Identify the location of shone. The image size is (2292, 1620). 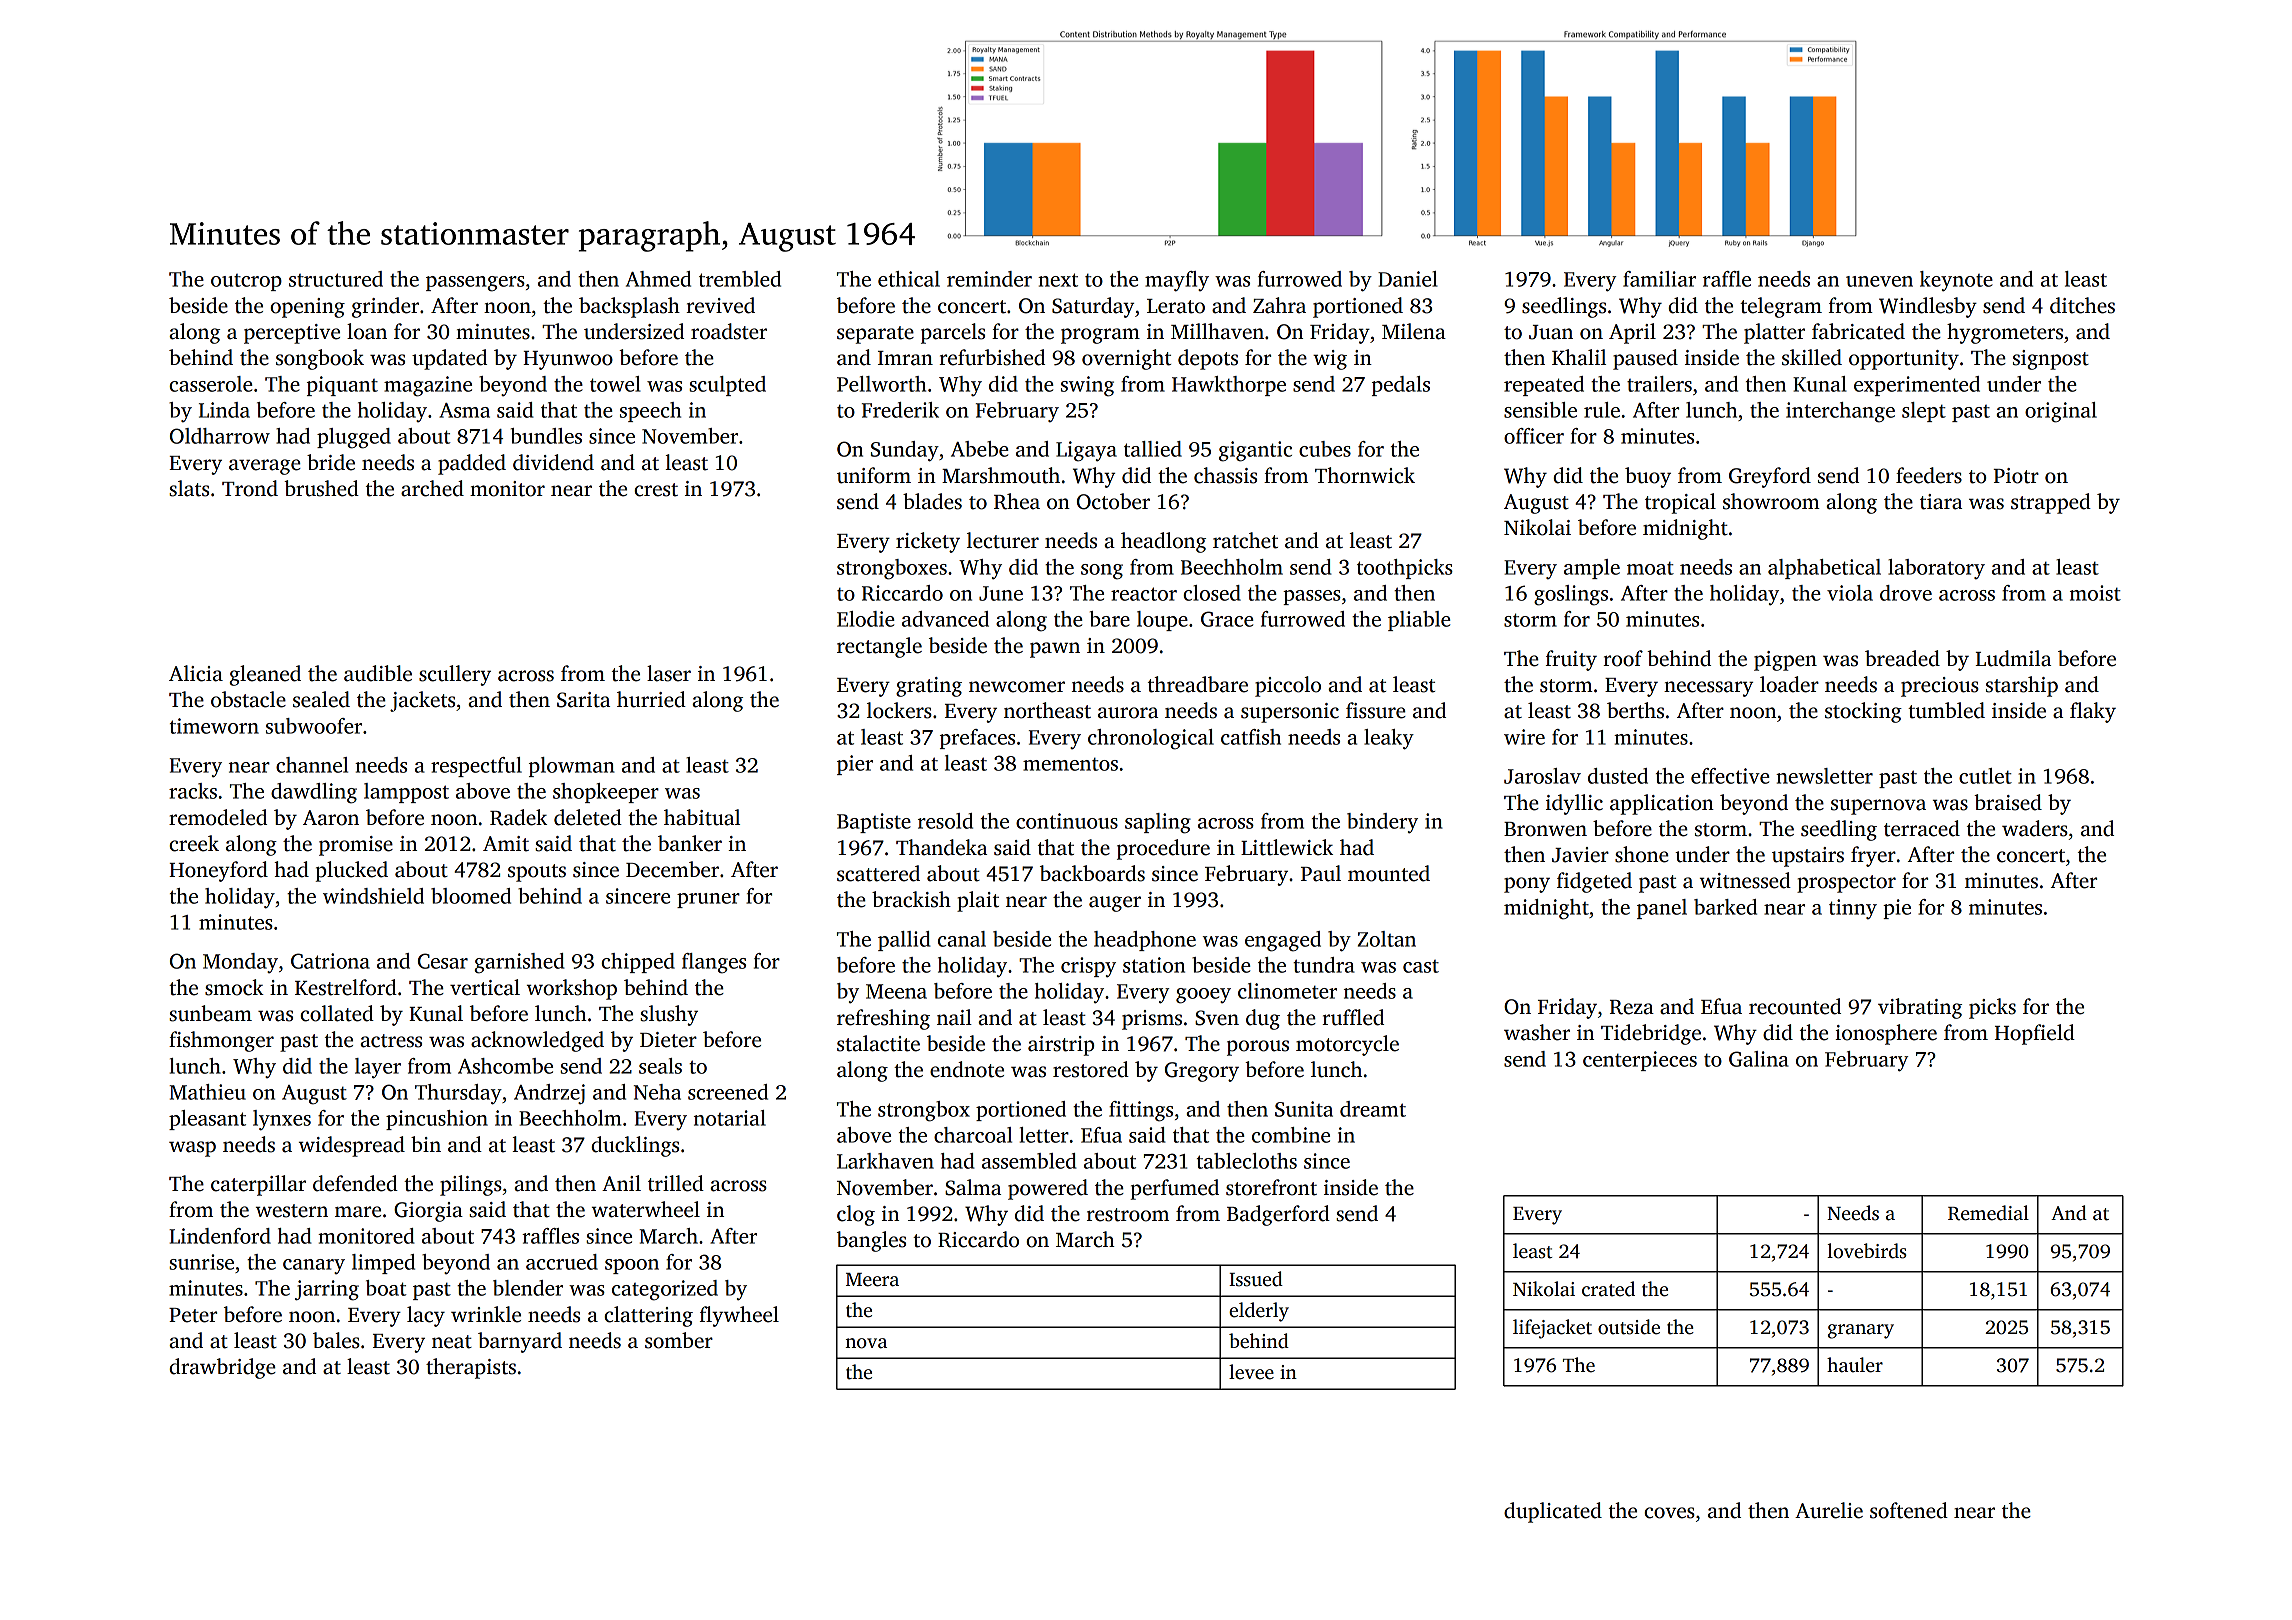
(1642, 854).
